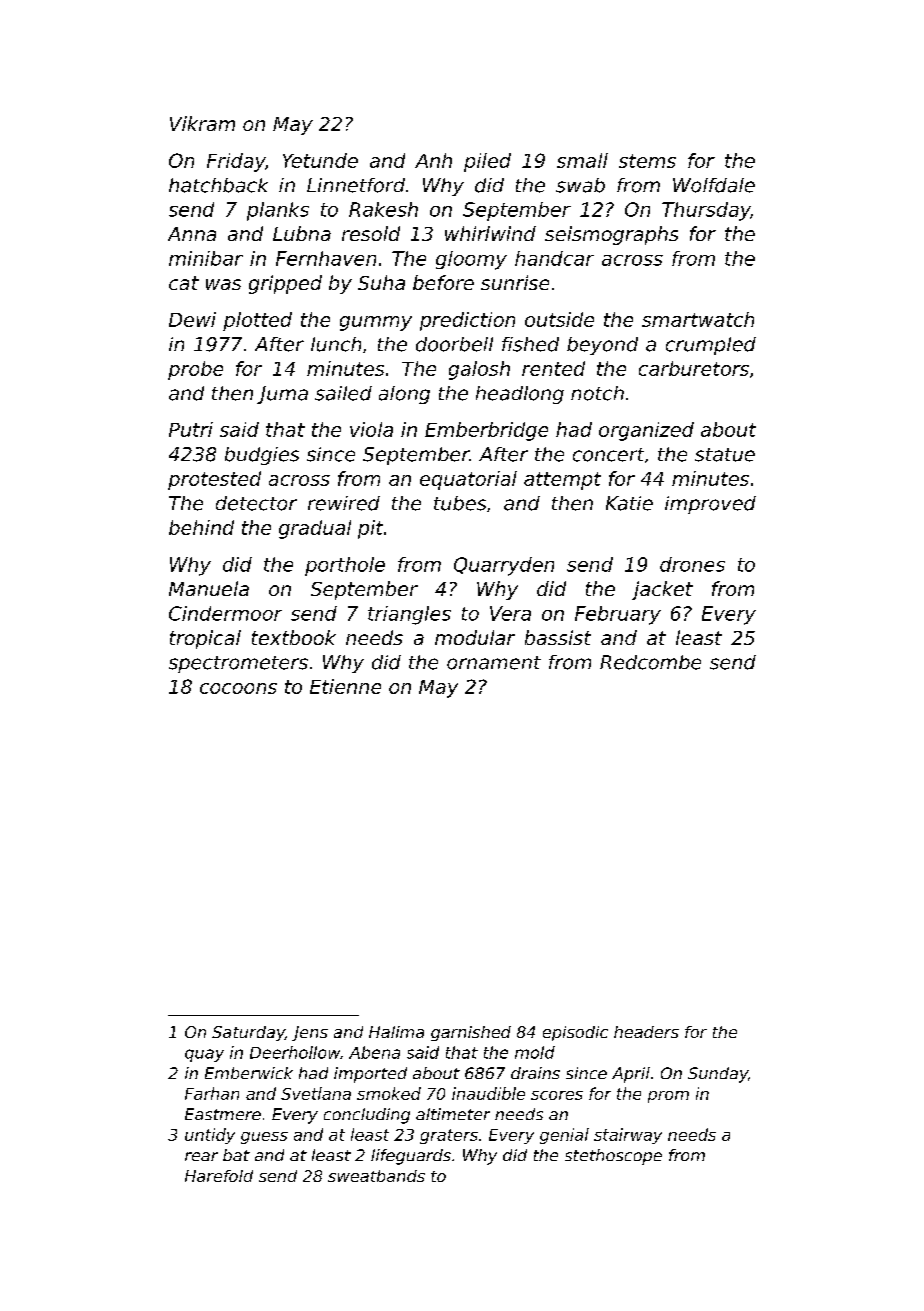  What do you see at coordinates (646, 1032) in the image?
I see `headers` at bounding box center [646, 1032].
